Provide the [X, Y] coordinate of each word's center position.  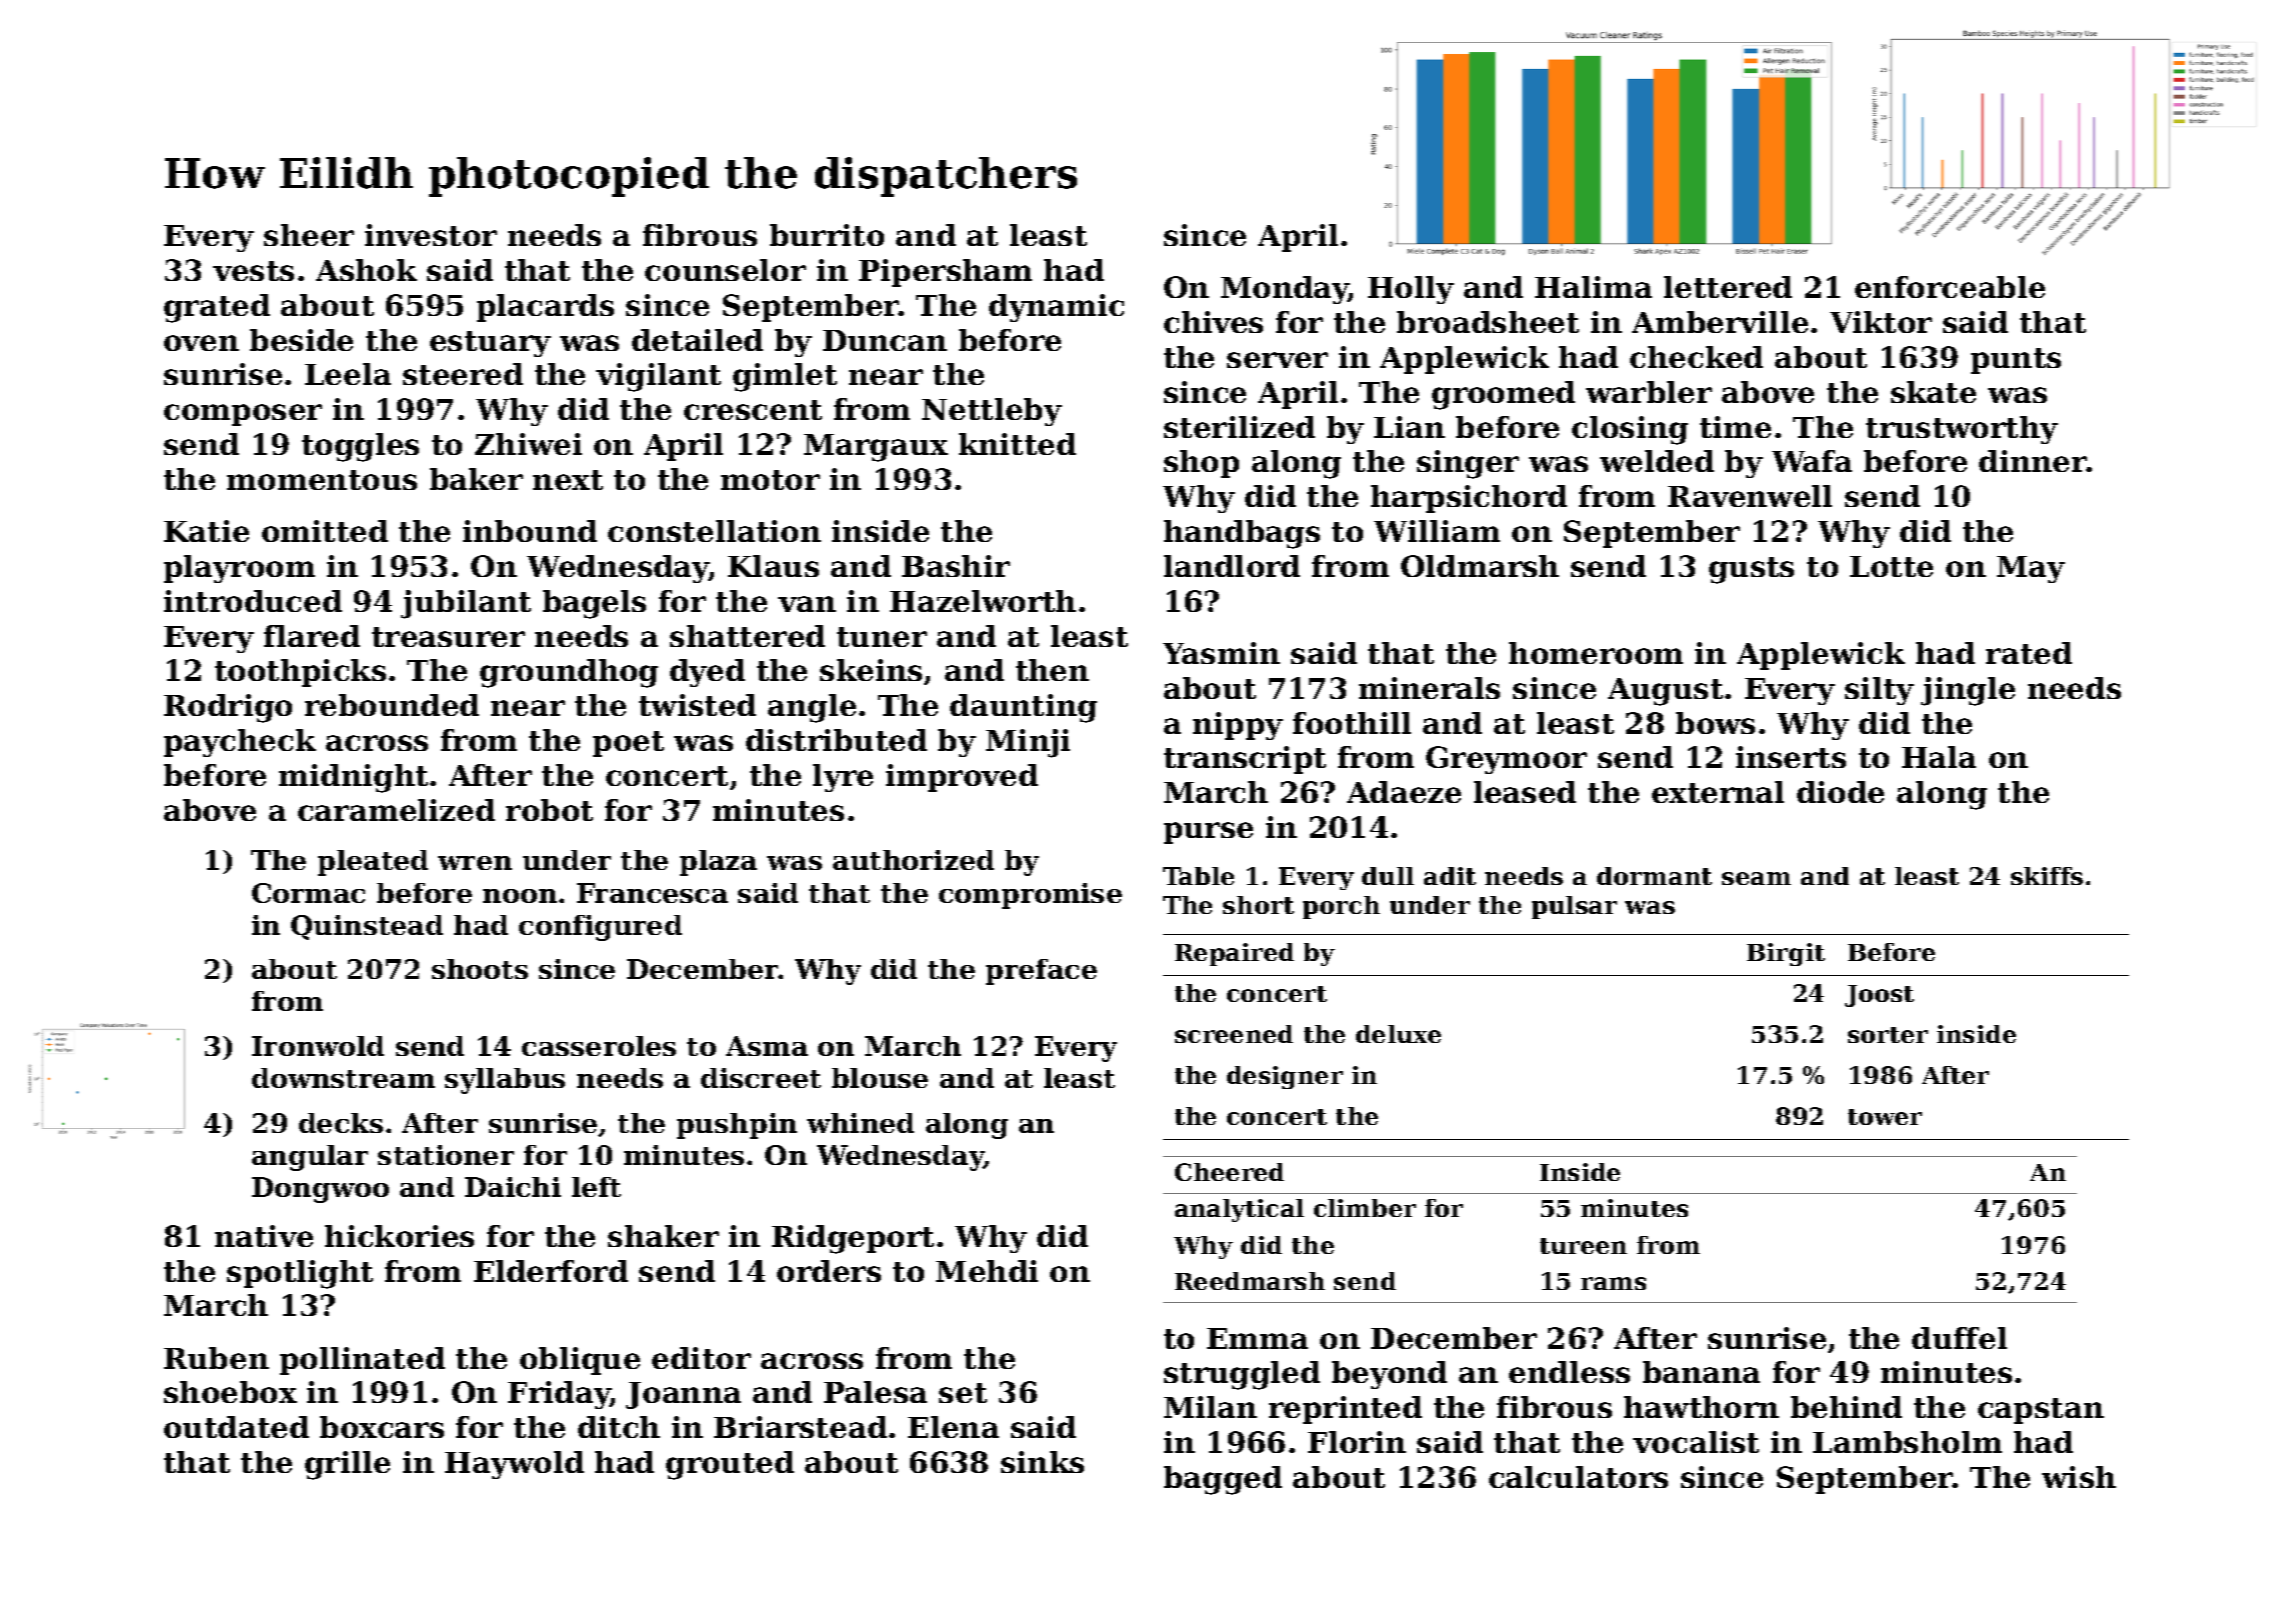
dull [1388, 876]
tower [1885, 1117]
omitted [325, 531]
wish [2079, 1477]
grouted [730, 1465]
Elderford [551, 1271]
